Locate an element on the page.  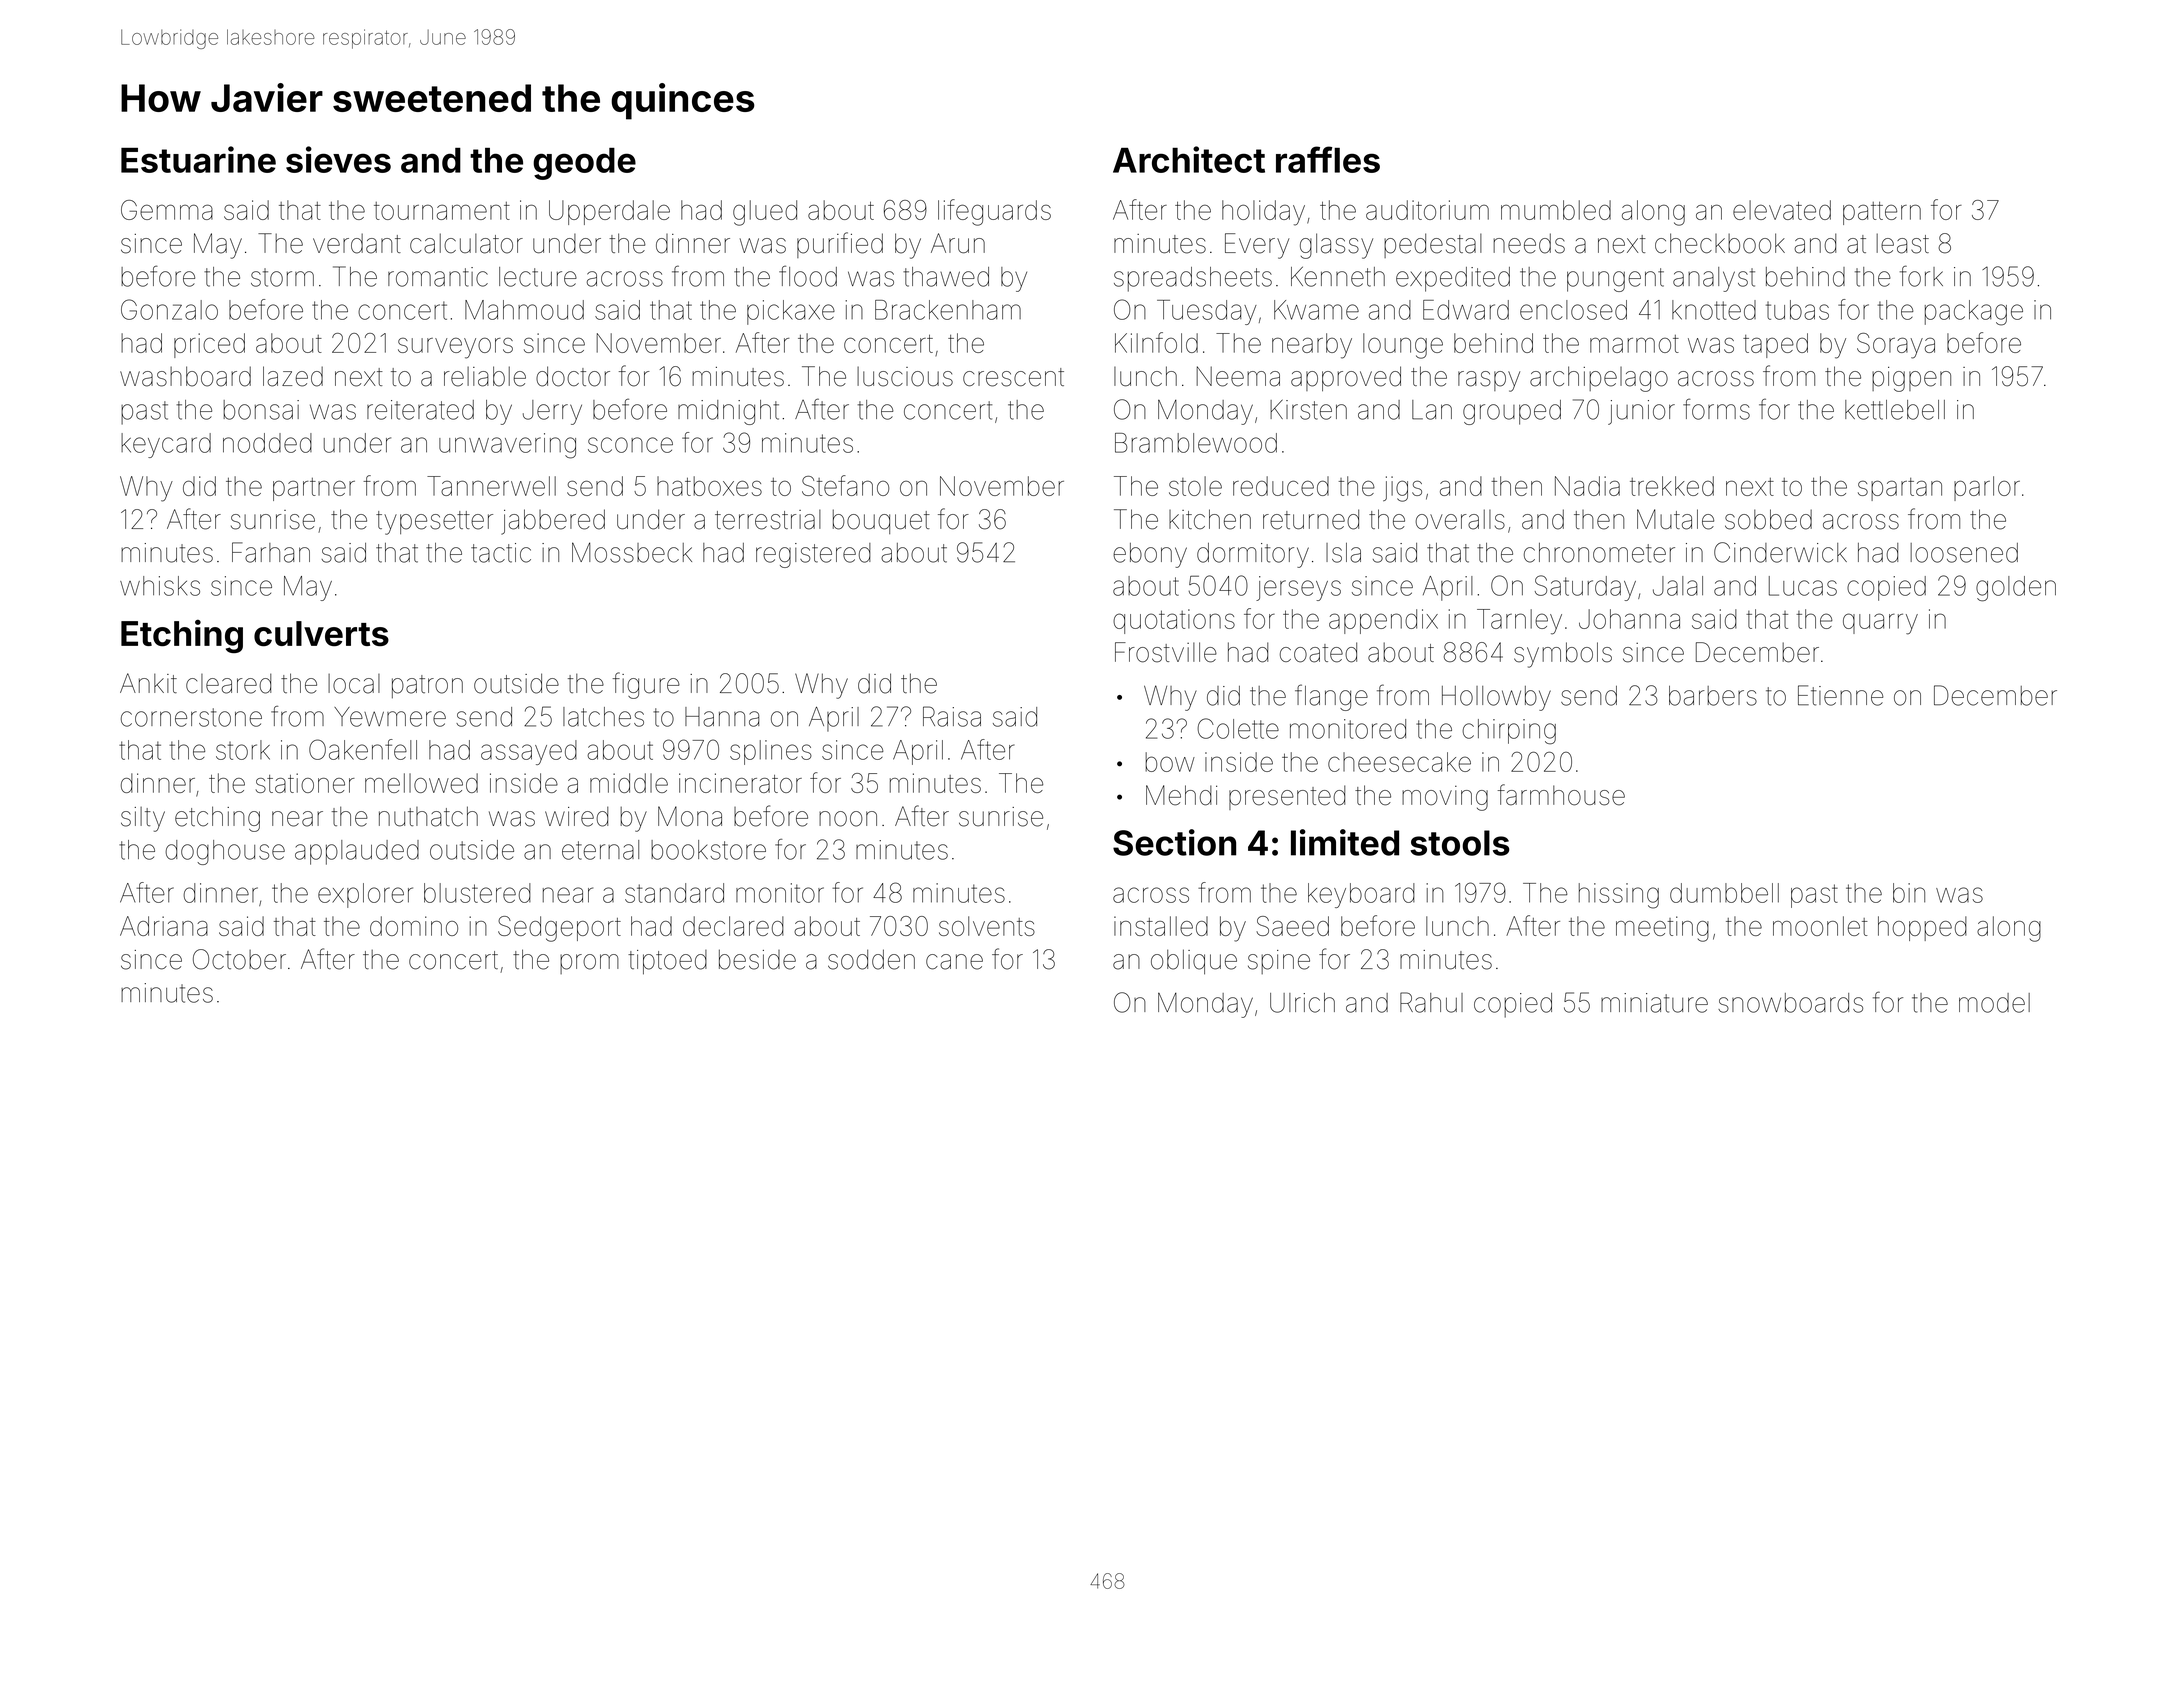
coated is located at coordinates (1318, 652).
